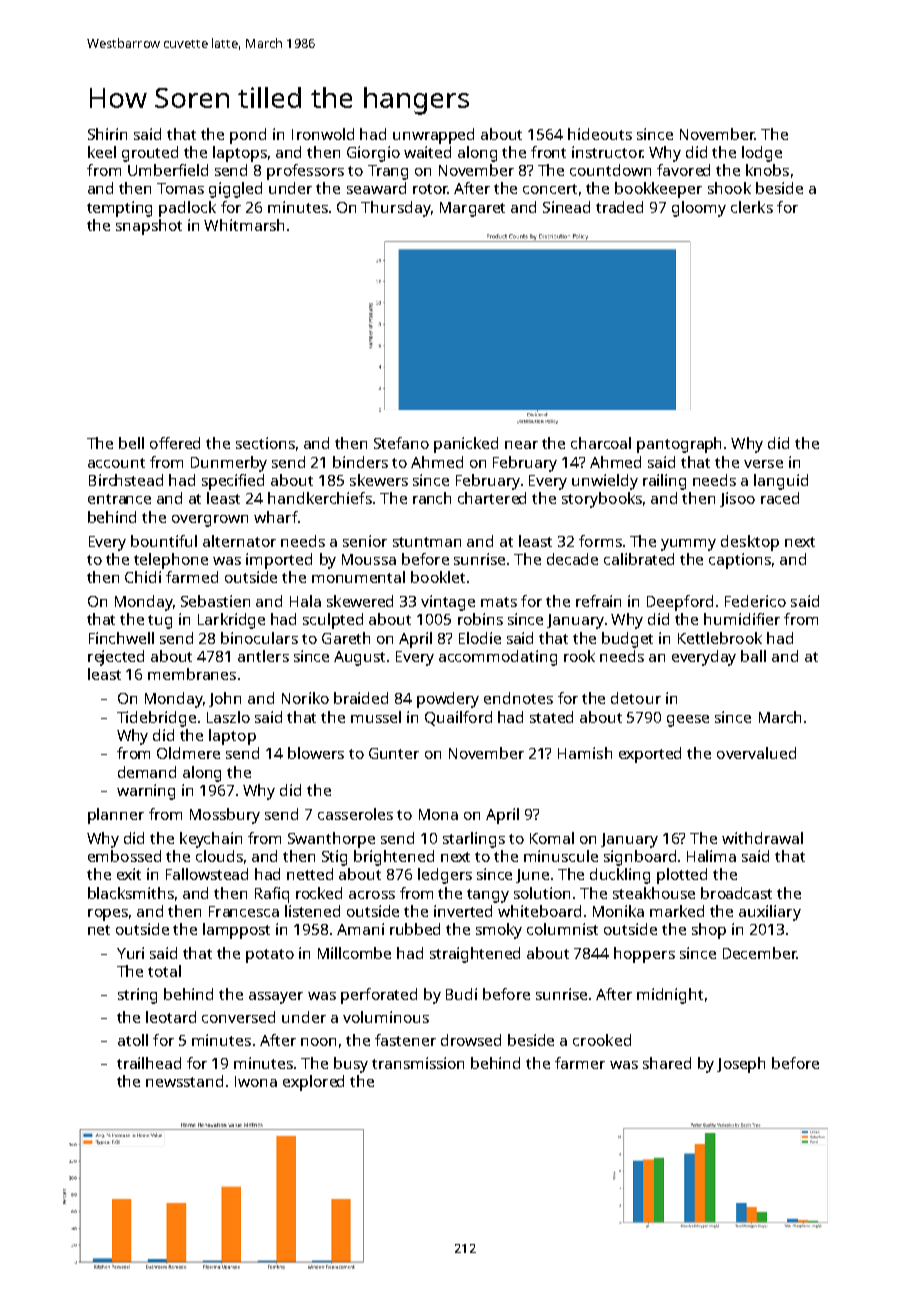 The image size is (908, 1316). Describe the element at coordinates (781, 482) in the image. I see `languid` at that location.
